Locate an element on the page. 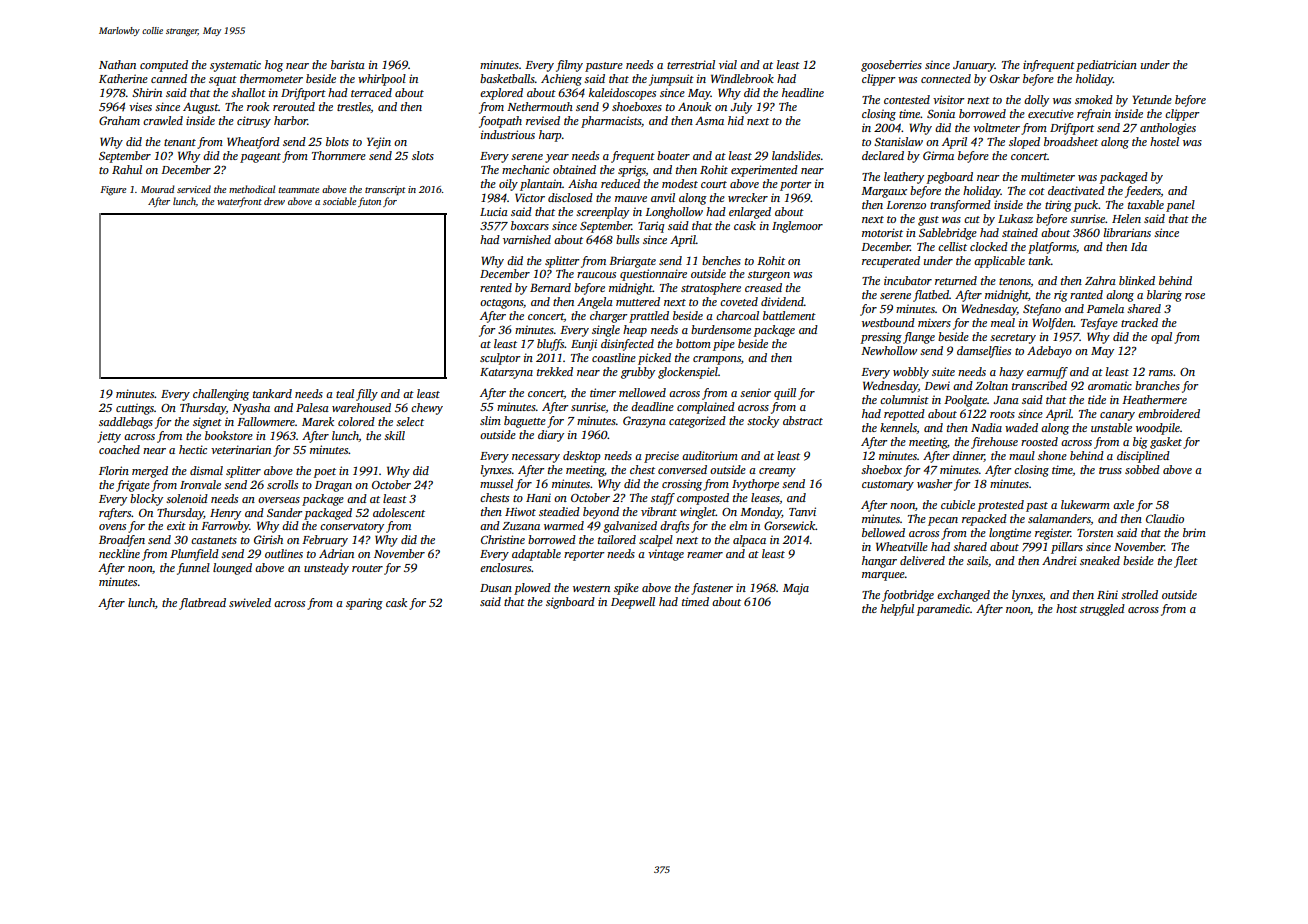  gooseberries is located at coordinates (891, 66).
